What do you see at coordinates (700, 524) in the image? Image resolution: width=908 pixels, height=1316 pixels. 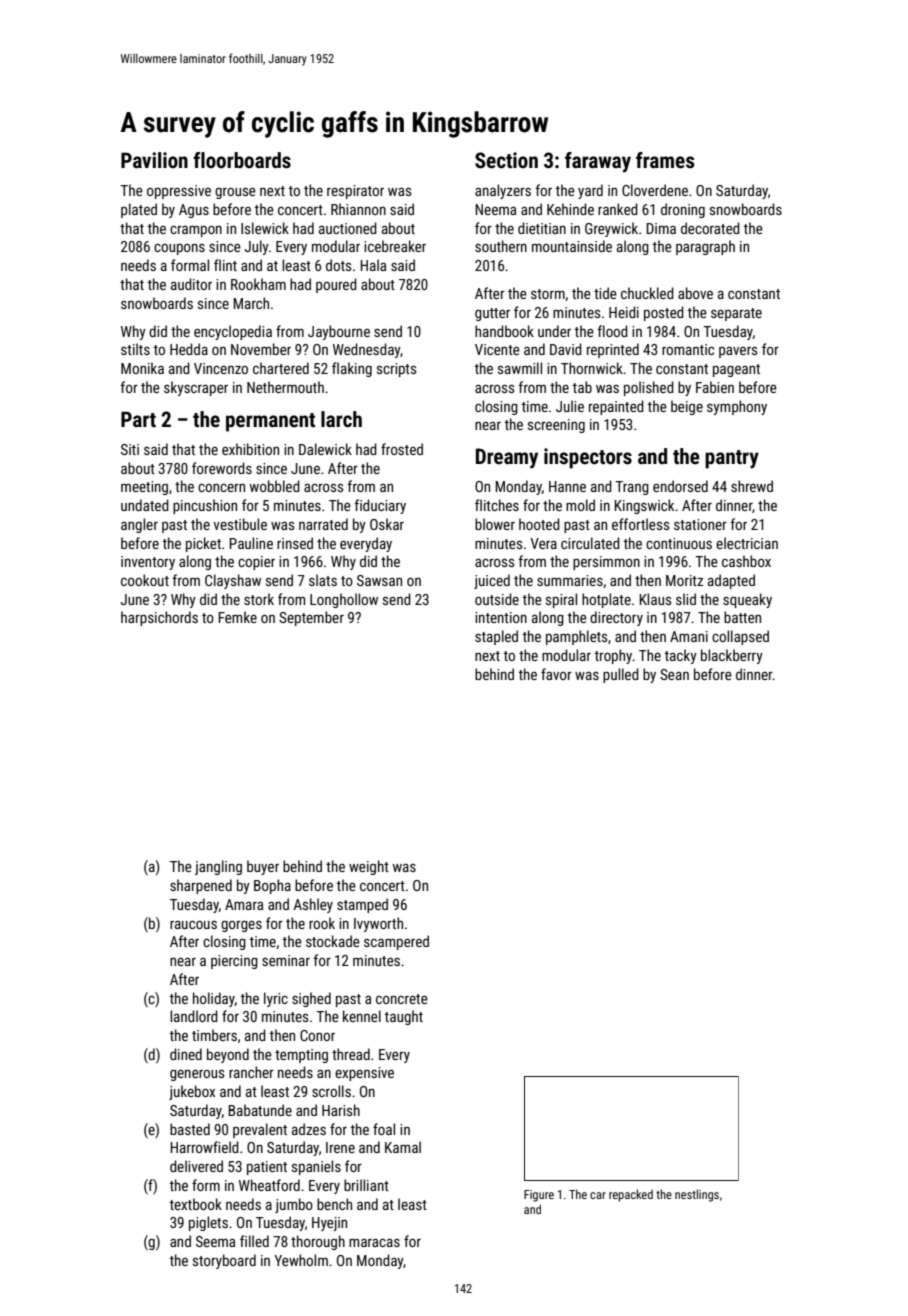 I see `stationer` at bounding box center [700, 524].
